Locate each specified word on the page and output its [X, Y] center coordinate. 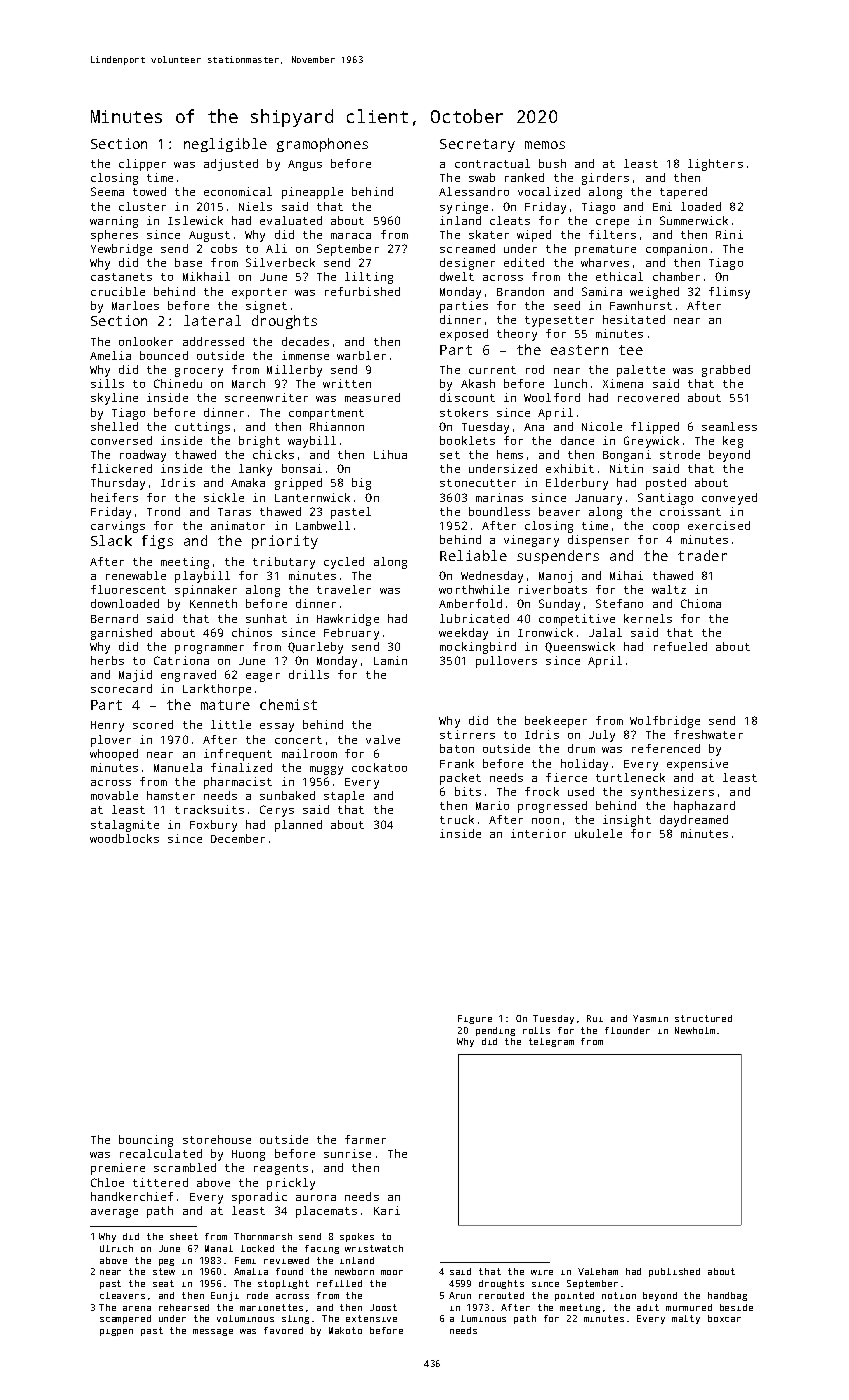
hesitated [634, 319]
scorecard [121, 688]
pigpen [116, 1332]
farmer [365, 1139]
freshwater [708, 734]
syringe [464, 208]
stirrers [467, 734]
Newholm [695, 1030]
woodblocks [124, 838]
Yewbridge [121, 250]
